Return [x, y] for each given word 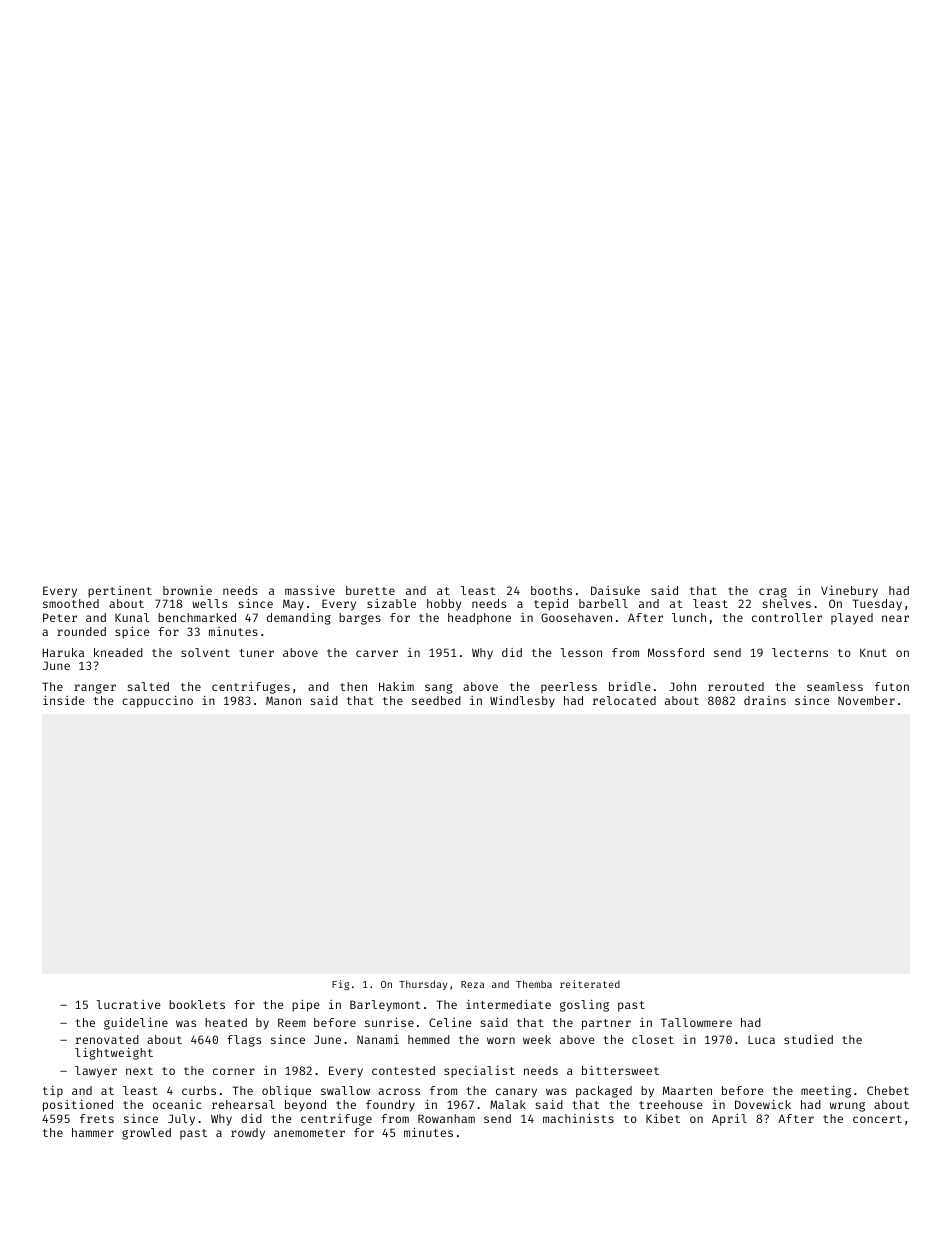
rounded [81, 631]
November [866, 700]
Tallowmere [696, 1022]
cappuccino [157, 702]
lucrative [129, 1004]
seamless [835, 686]
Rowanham [446, 1118]
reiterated [590, 984]
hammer [93, 1132]
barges [360, 619]
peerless [569, 688]
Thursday [423, 985]
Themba [534, 984]
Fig [341, 985]
